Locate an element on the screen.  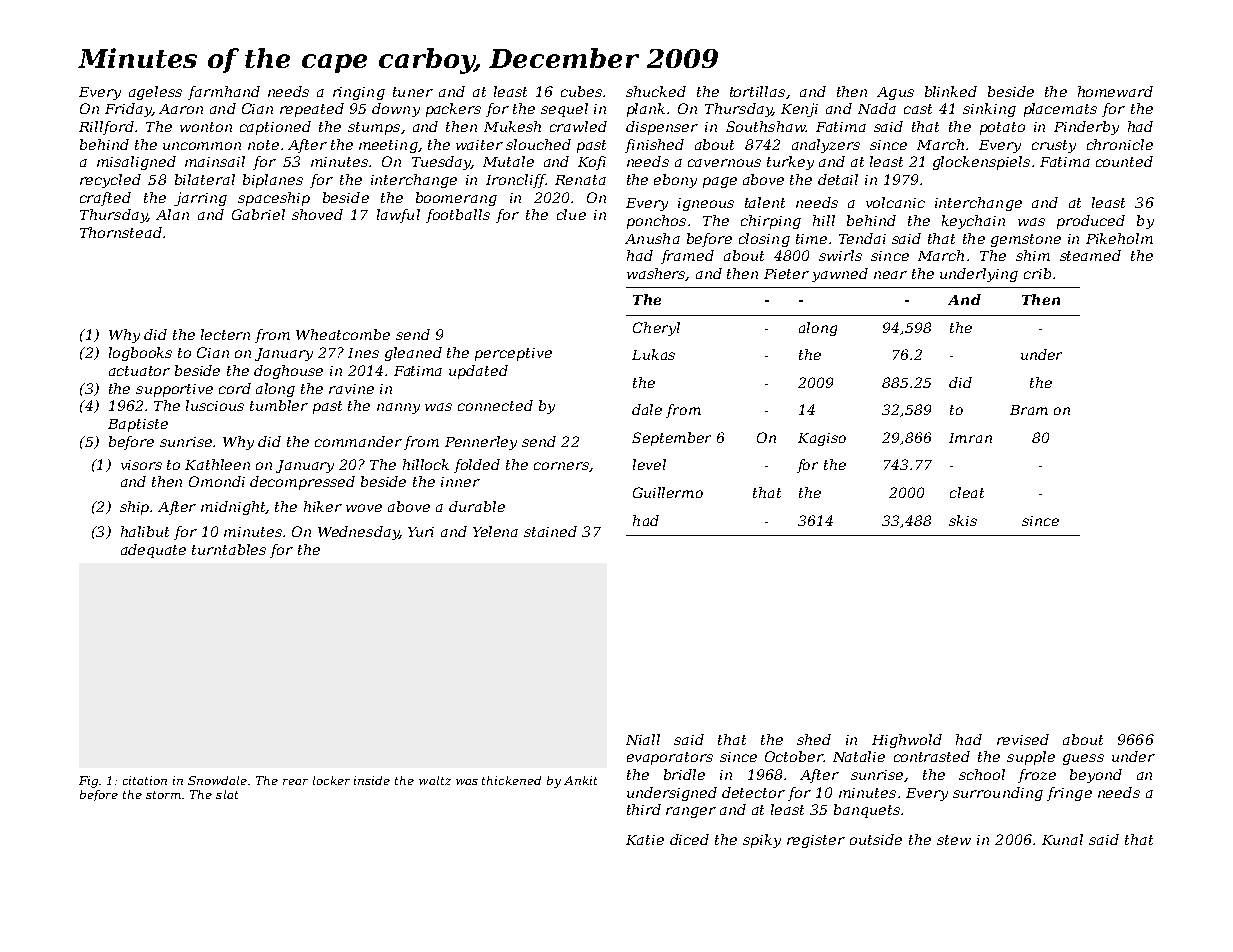
Wheatcombe is located at coordinates (343, 334).
